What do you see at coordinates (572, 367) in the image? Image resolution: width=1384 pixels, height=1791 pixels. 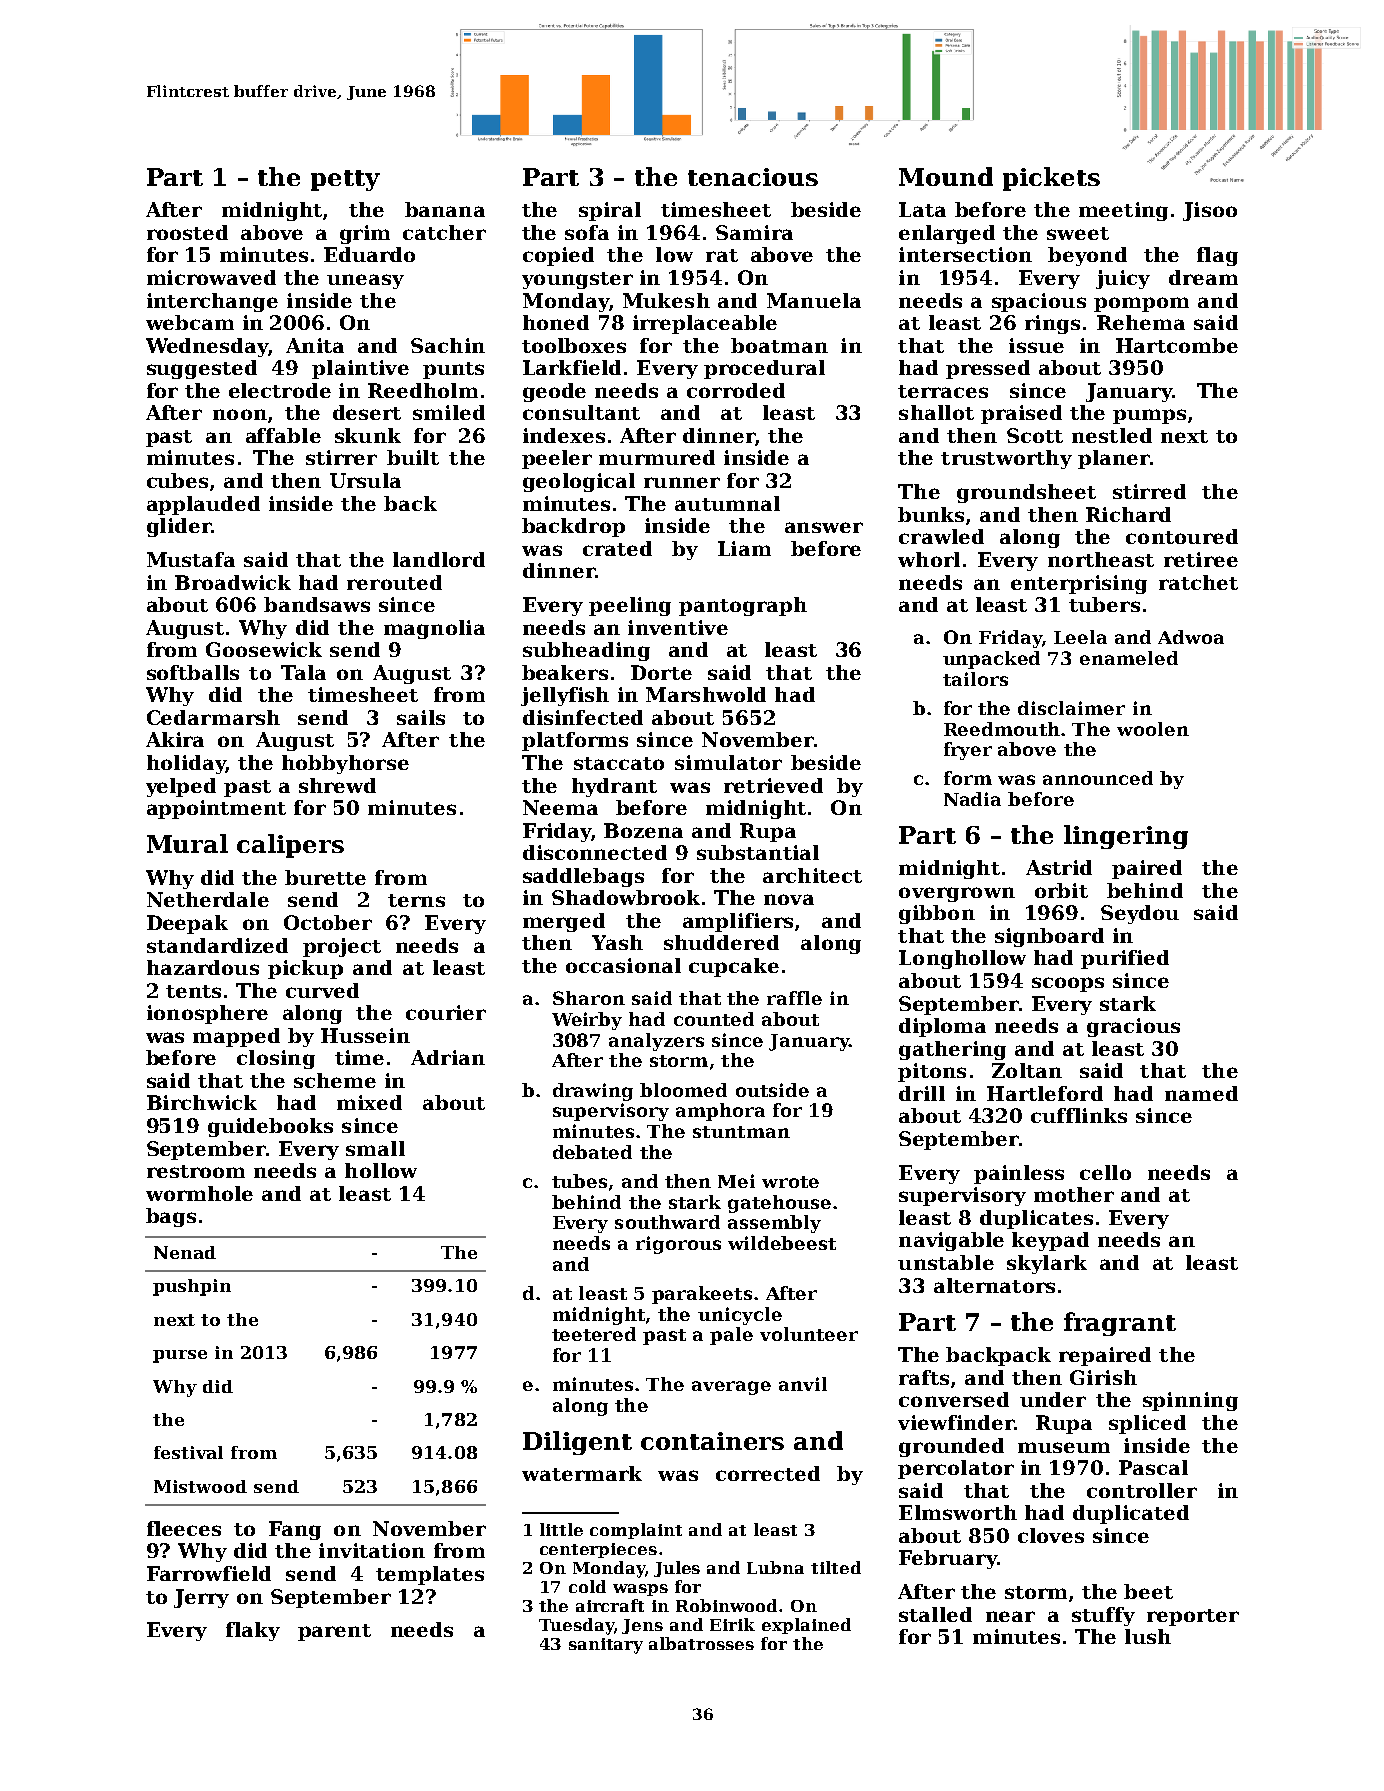 I see `Larkfield` at bounding box center [572, 367].
